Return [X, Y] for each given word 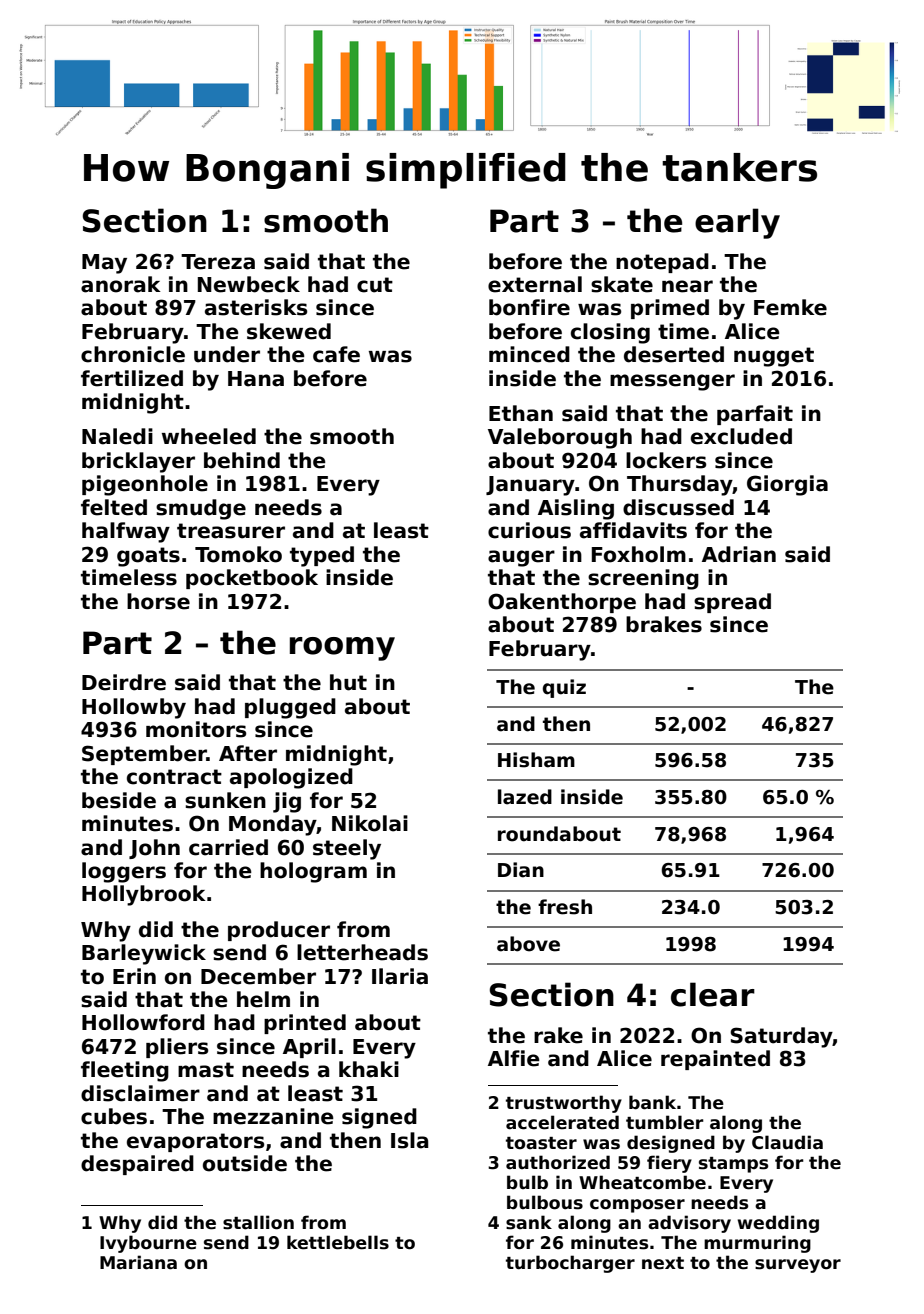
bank [652, 1102]
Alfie [514, 1058]
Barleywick [144, 954]
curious [529, 530]
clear [713, 994]
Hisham [536, 760]
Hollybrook [144, 895]
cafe [336, 354]
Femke [790, 307]
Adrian [739, 554]
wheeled [209, 436]
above [528, 944]
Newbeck [249, 284]
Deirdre [124, 682]
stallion [258, 1222]
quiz [564, 688]
